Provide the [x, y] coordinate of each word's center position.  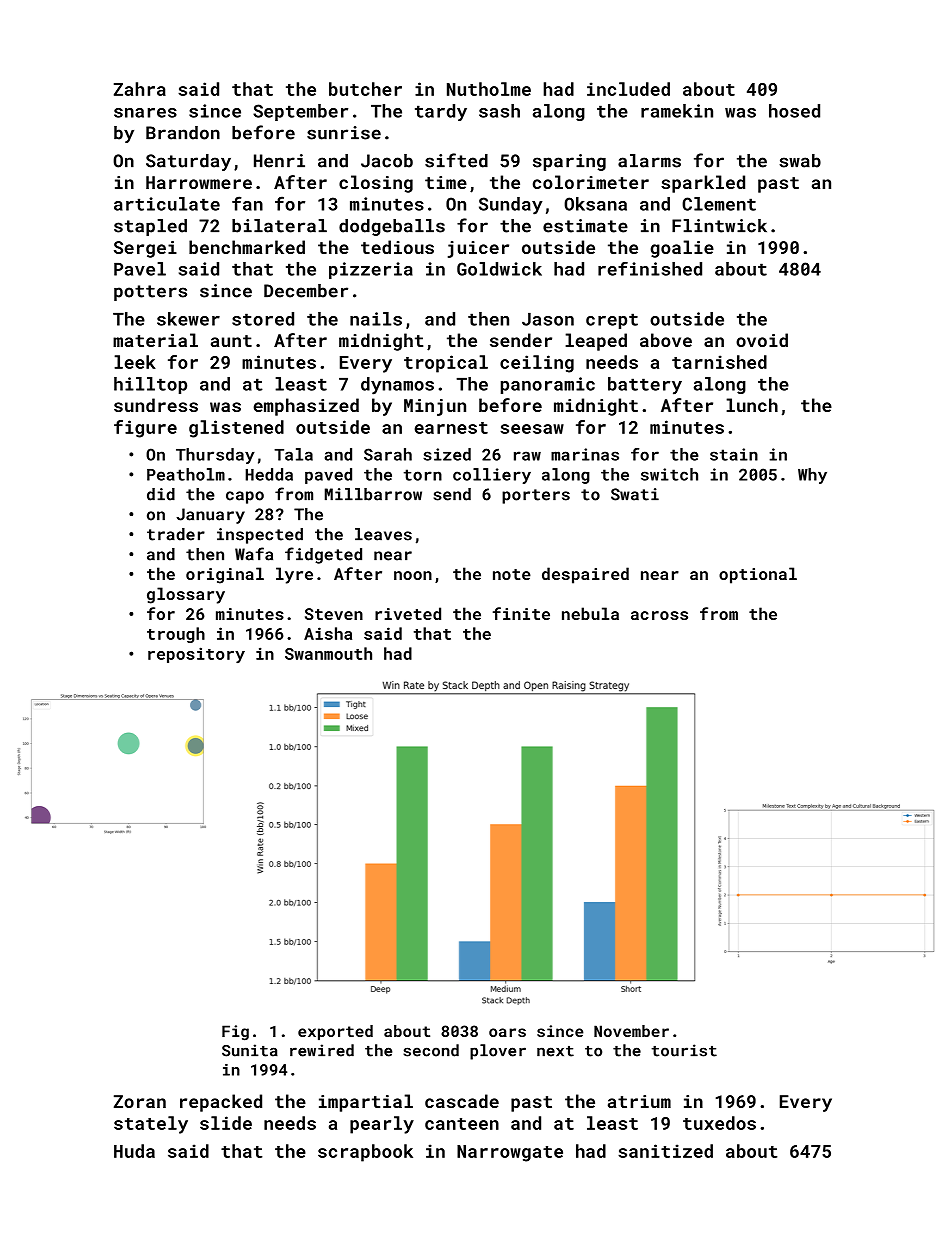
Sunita [250, 1050]
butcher [365, 89]
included [628, 89]
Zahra [140, 89]
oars [507, 1032]
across [659, 615]
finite [521, 613]
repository [196, 655]
